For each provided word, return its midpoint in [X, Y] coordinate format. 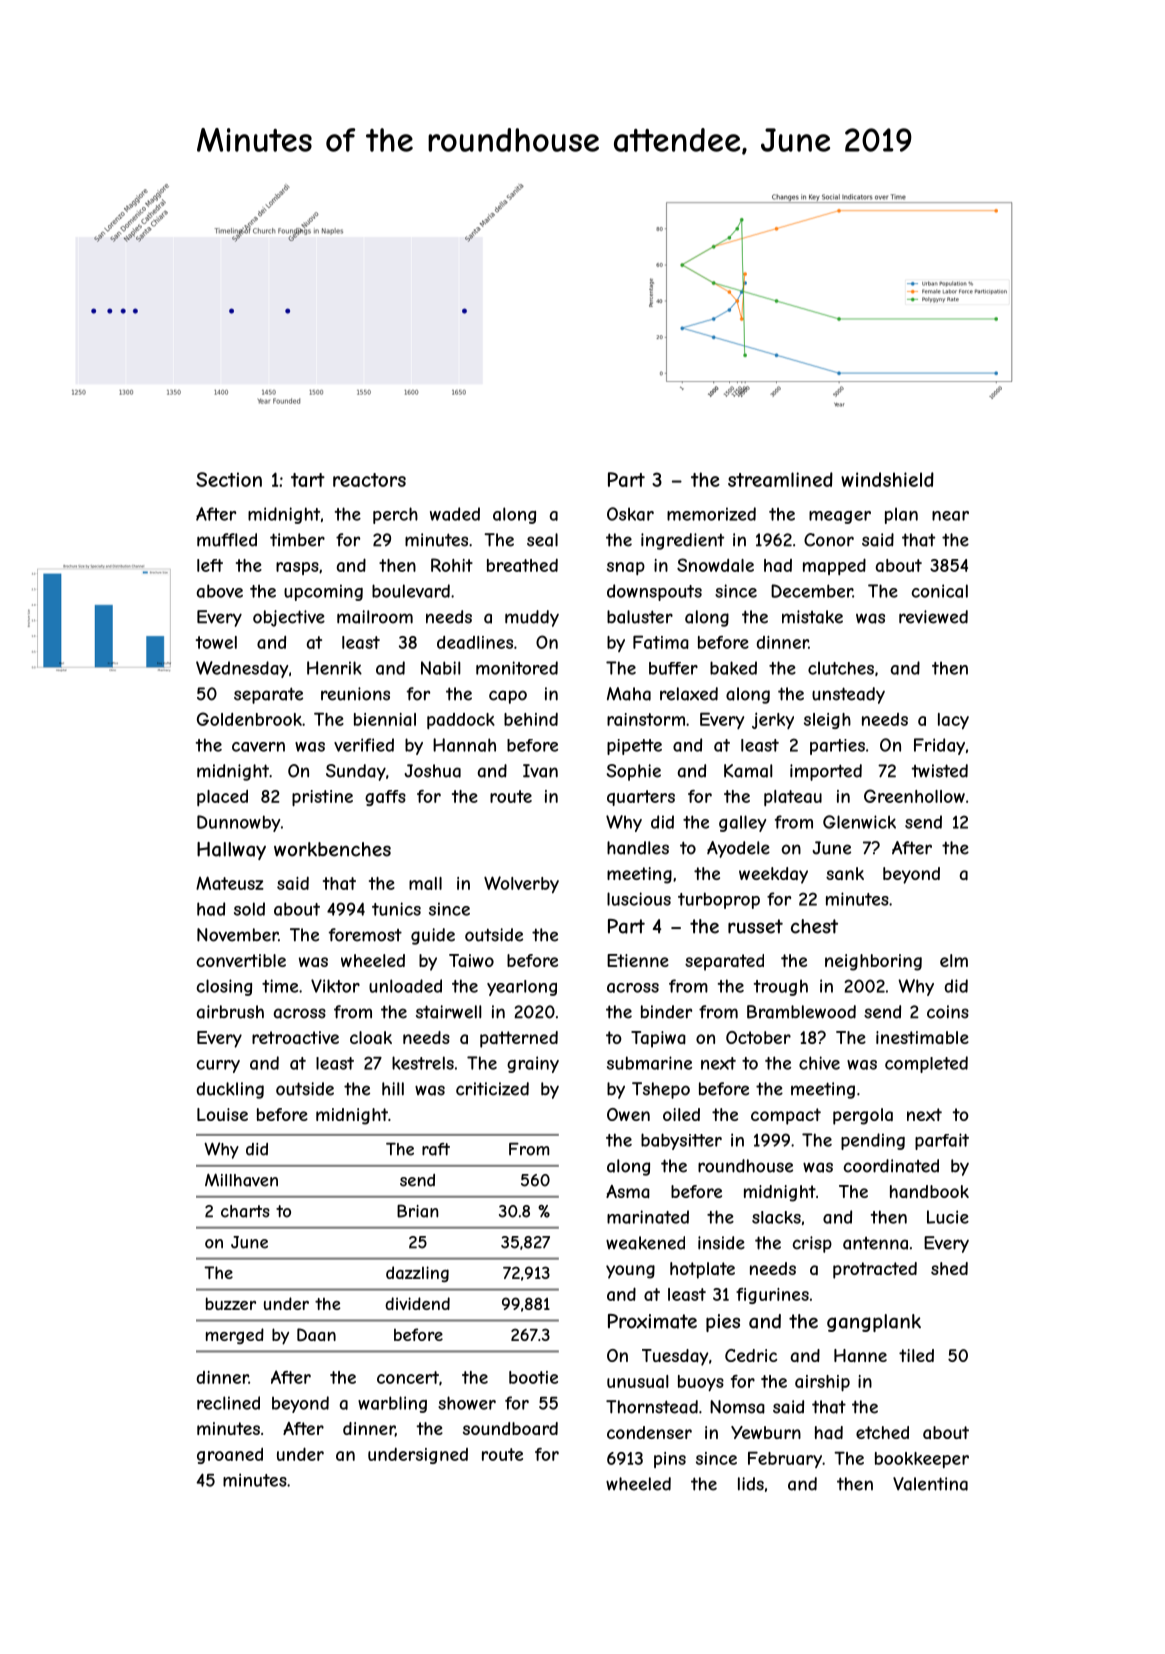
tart [308, 480]
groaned [230, 1456]
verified [364, 745]
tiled [916, 1355]
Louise [222, 1114]
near [950, 516]
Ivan [540, 771]
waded [455, 514]
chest [814, 926]
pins [670, 1460]
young [630, 1272]
